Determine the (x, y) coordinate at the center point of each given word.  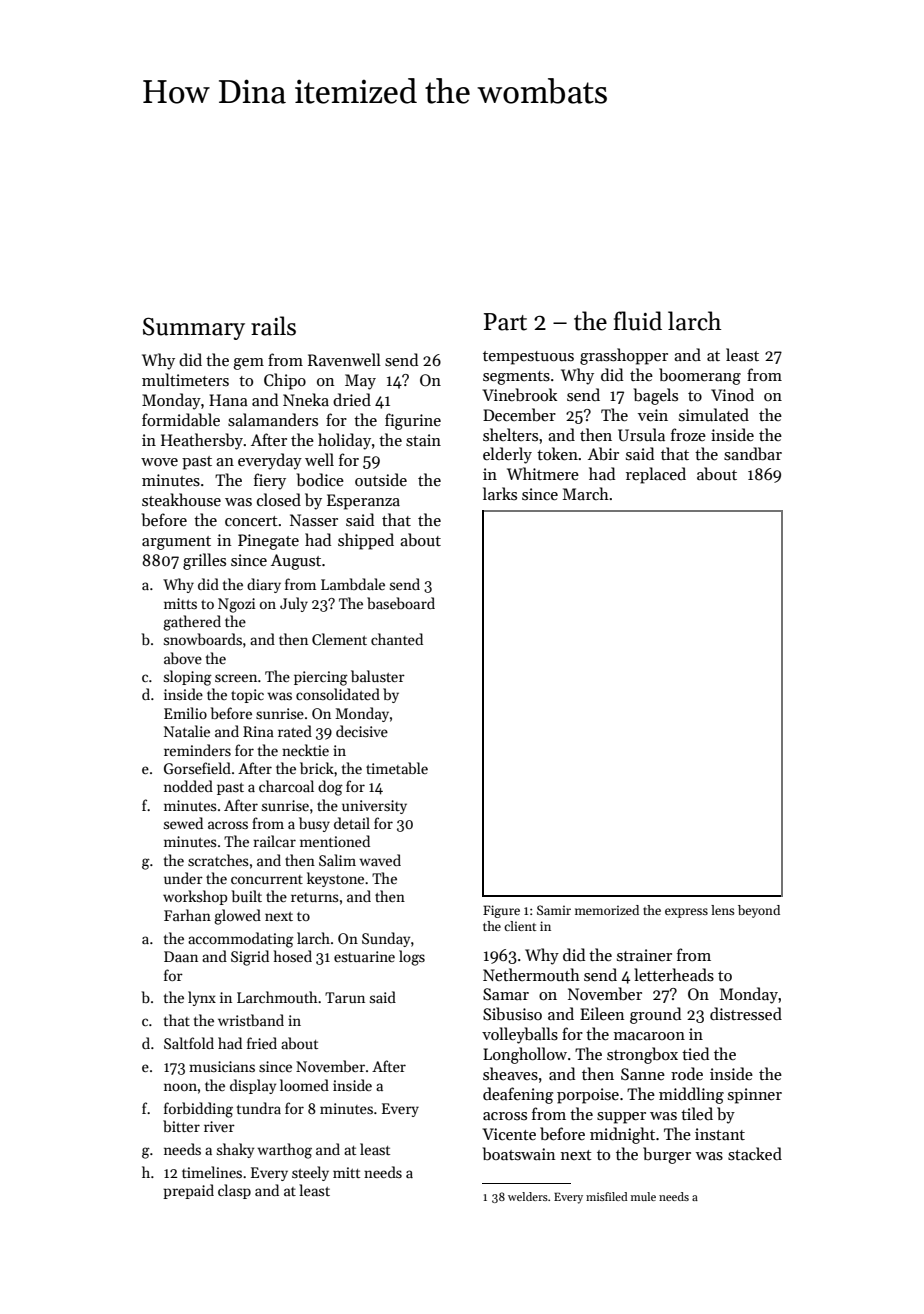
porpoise (588, 1096)
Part (505, 322)
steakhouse (181, 499)
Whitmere (543, 473)
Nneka (306, 399)
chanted (397, 639)
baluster (378, 676)
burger (667, 1155)
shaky (235, 1150)
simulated (714, 414)
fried (262, 1043)
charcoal (286, 786)
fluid (638, 321)
